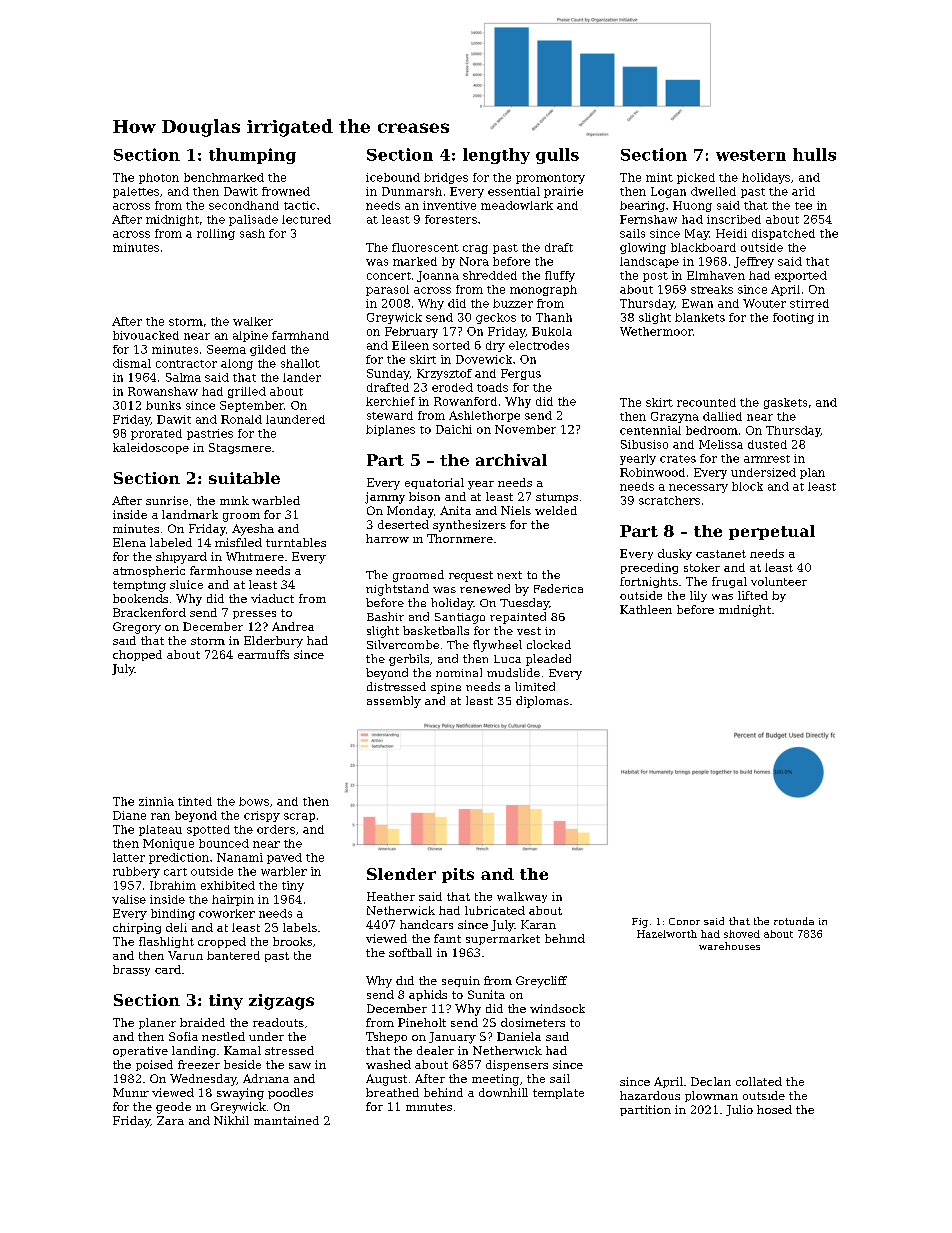  What do you see at coordinates (231, 1120) in the screenshot?
I see `Nikhil` at bounding box center [231, 1120].
